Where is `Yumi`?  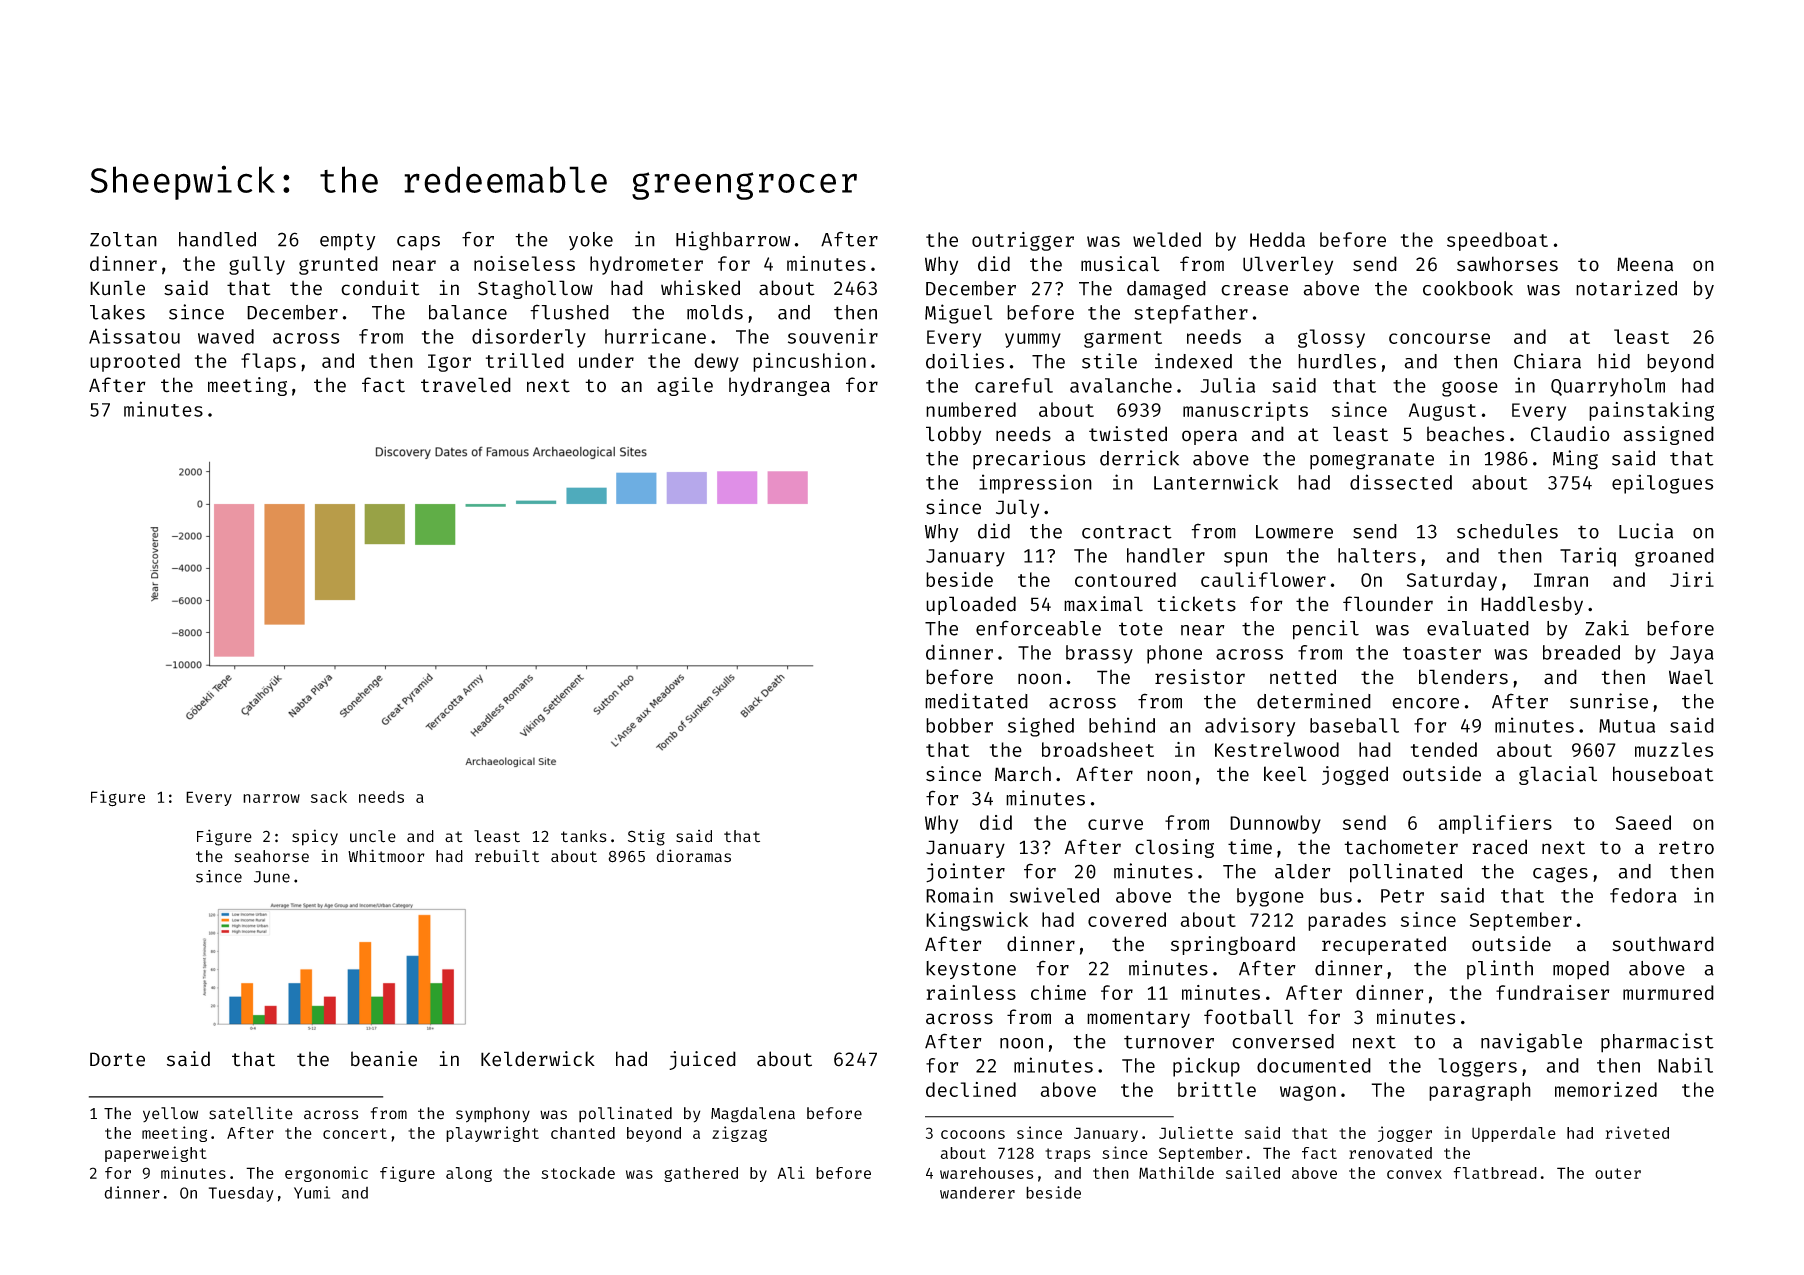
Yumi is located at coordinates (312, 1192).
